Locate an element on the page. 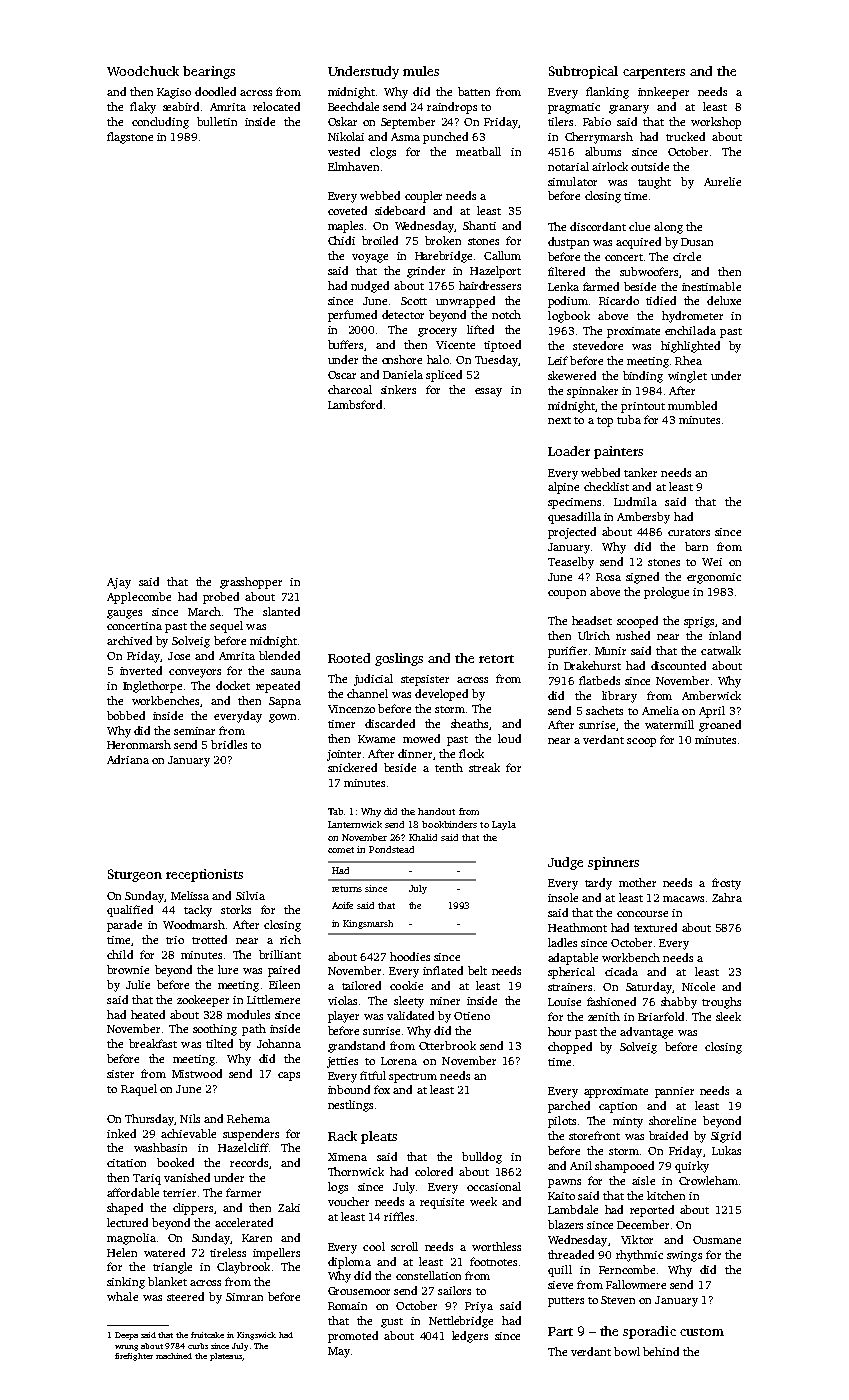  mother is located at coordinates (637, 882).
